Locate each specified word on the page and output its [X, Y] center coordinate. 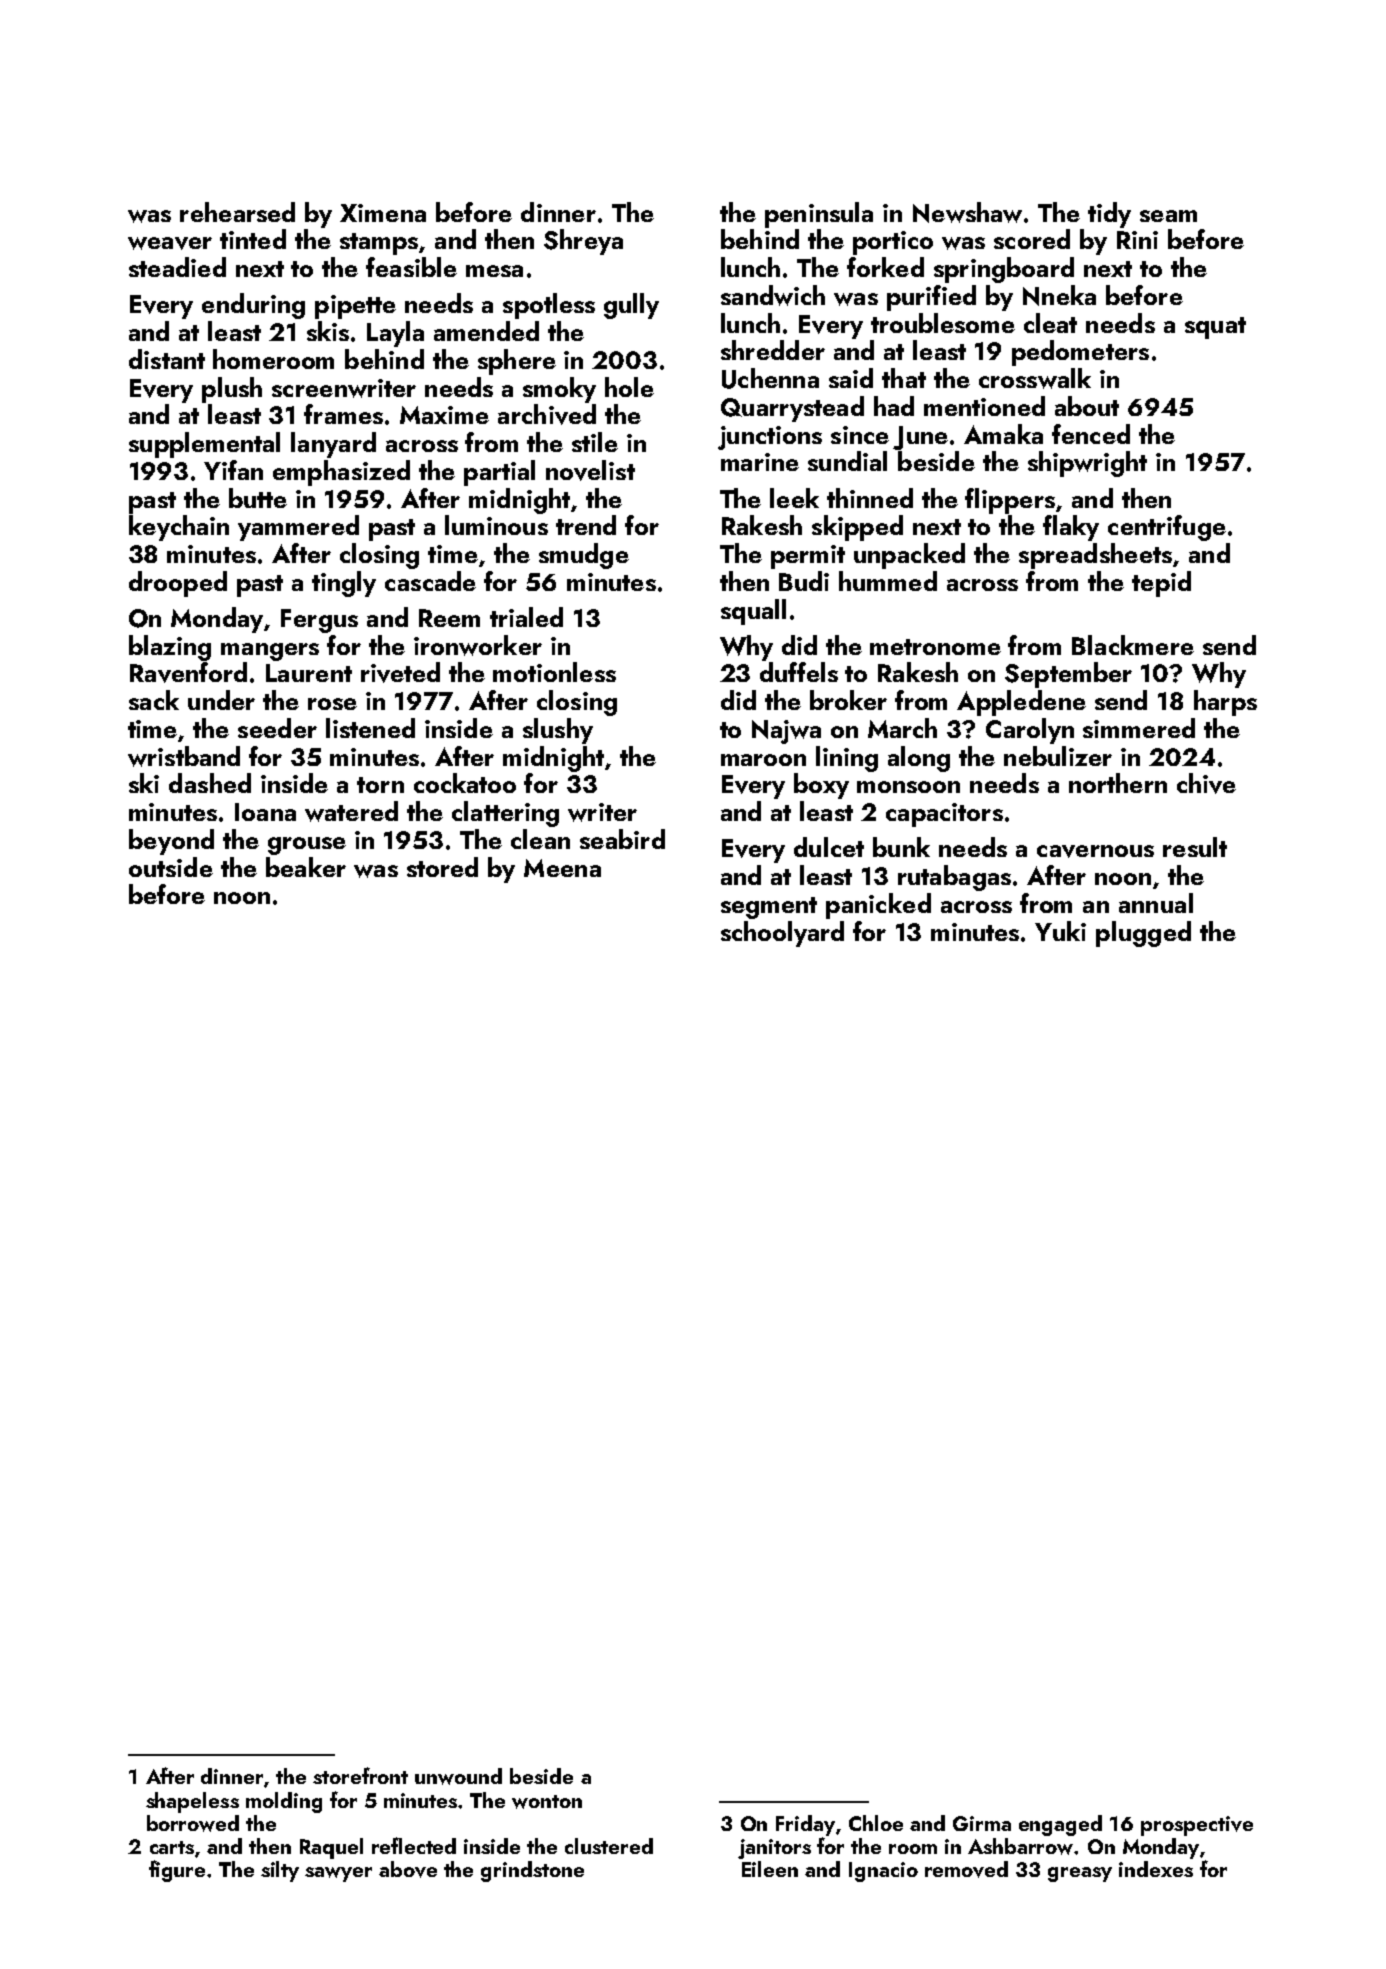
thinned [870, 498]
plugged [1143, 934]
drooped [178, 584]
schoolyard [782, 934]
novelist [590, 470]
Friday [805, 1825]
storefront [360, 1775]
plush [232, 390]
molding [284, 1802]
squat [1215, 328]
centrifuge [1167, 528]
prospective [1197, 1826]
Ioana [265, 812]
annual [1156, 903]
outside [171, 867]
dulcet [829, 847]
